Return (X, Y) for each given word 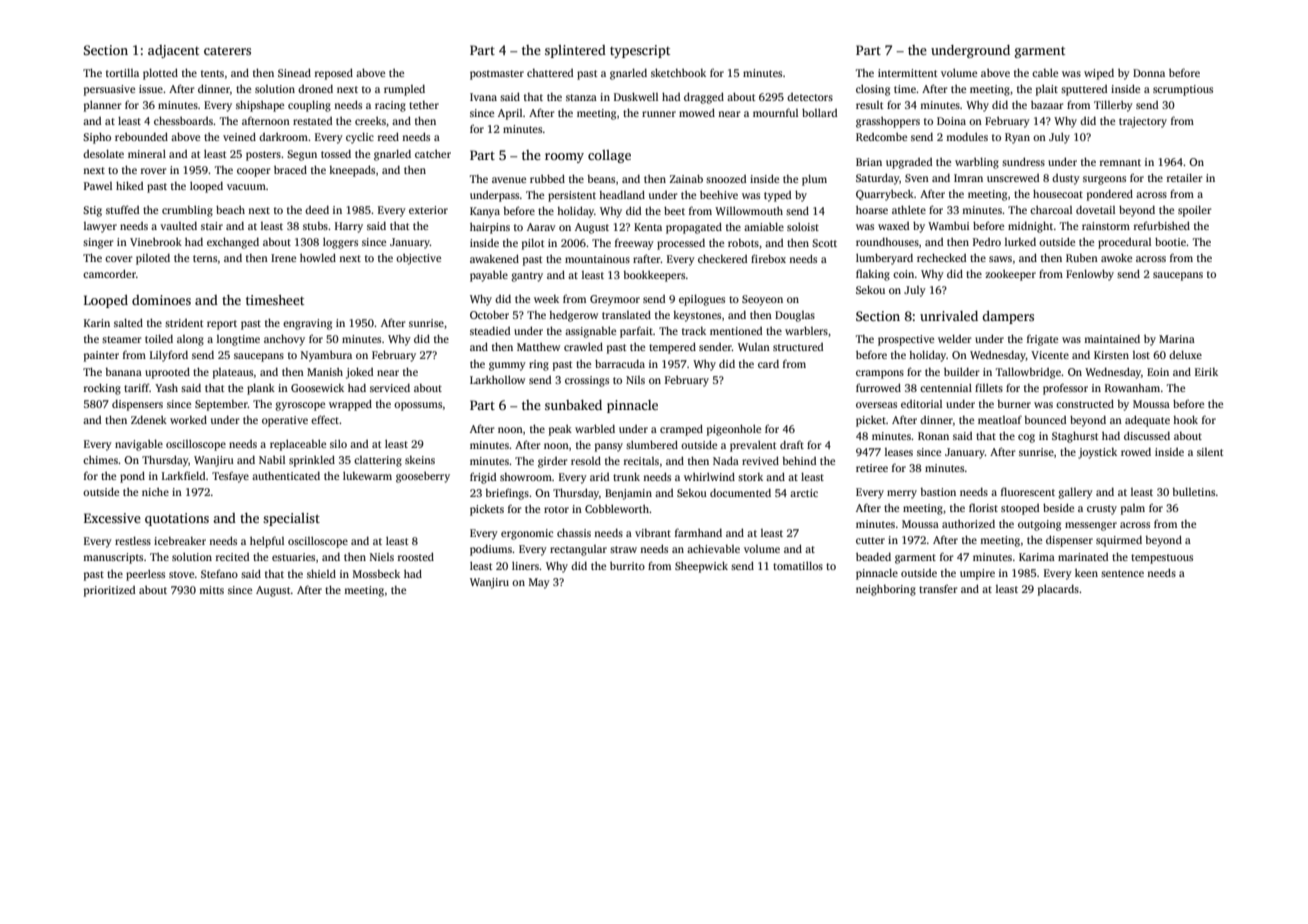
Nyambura (326, 356)
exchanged (233, 243)
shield (321, 573)
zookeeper (1010, 275)
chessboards (183, 120)
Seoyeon (762, 300)
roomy (564, 158)
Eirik (1206, 372)
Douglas (795, 316)
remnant (1120, 162)
